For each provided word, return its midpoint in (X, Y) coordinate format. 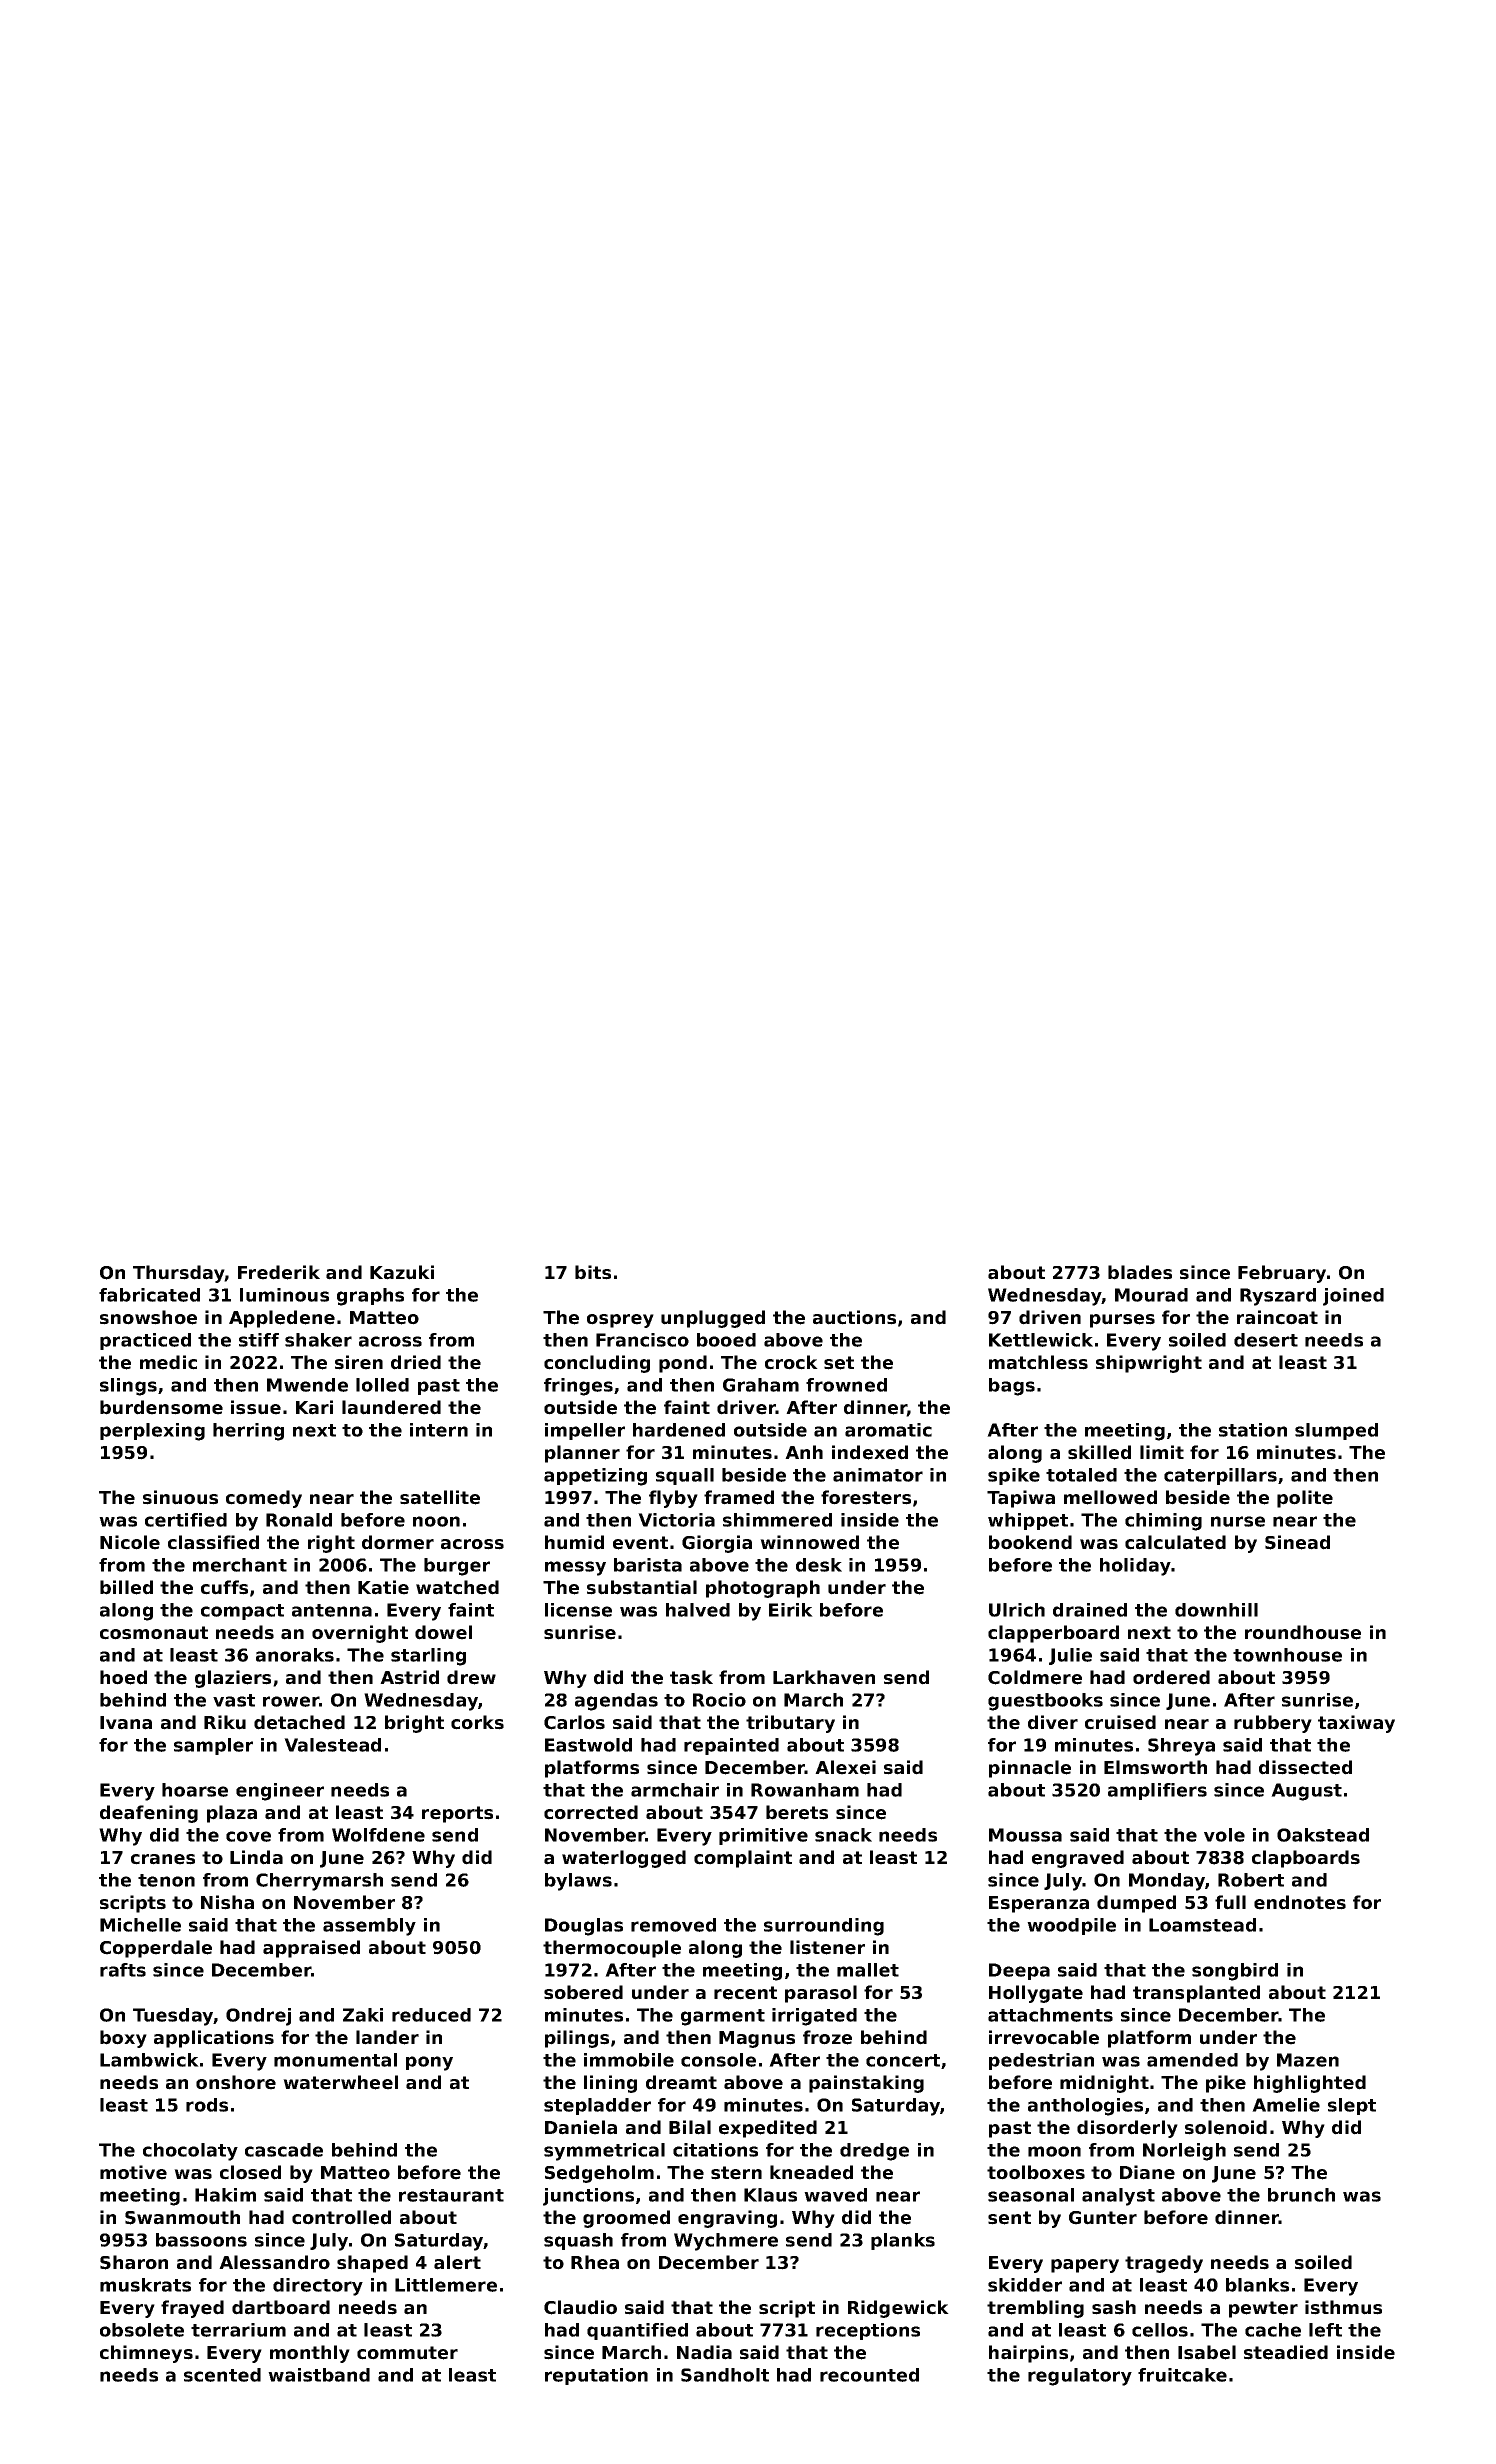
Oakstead (1323, 1835)
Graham (761, 1385)
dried (416, 1362)
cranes (163, 1859)
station (1253, 1430)
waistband (319, 2375)
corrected (591, 1812)
